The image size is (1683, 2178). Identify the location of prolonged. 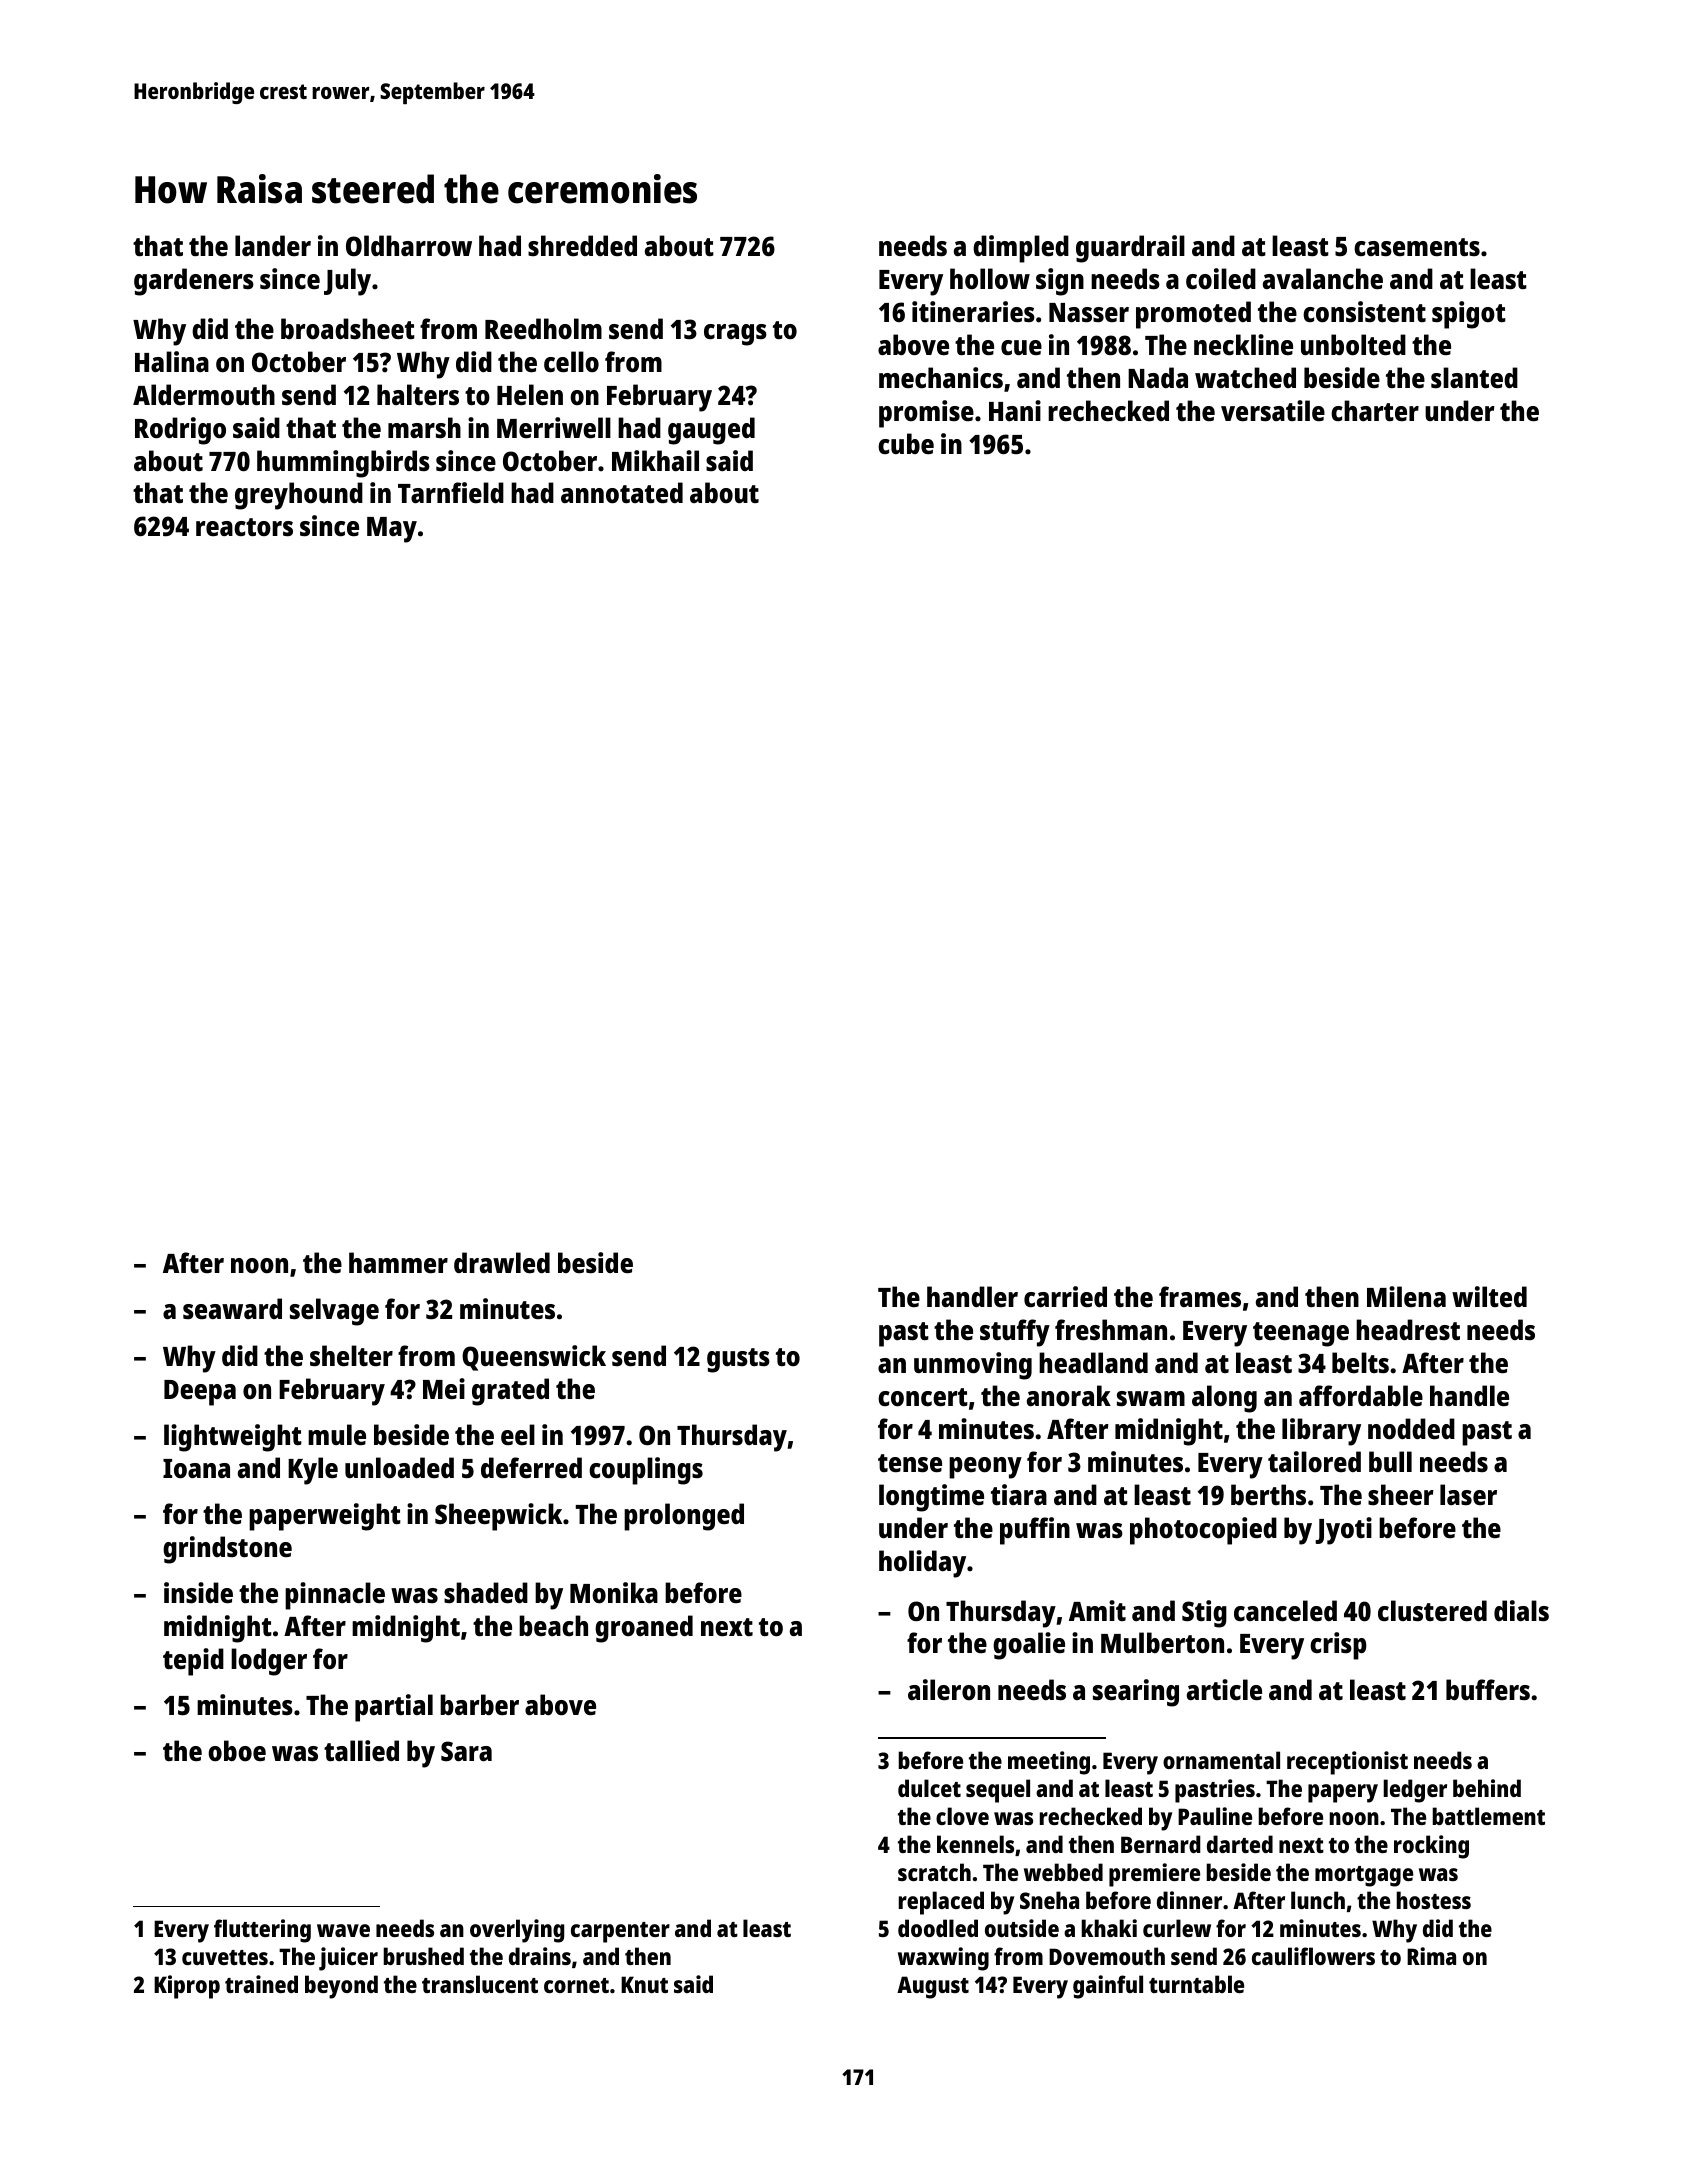
(684, 1517).
